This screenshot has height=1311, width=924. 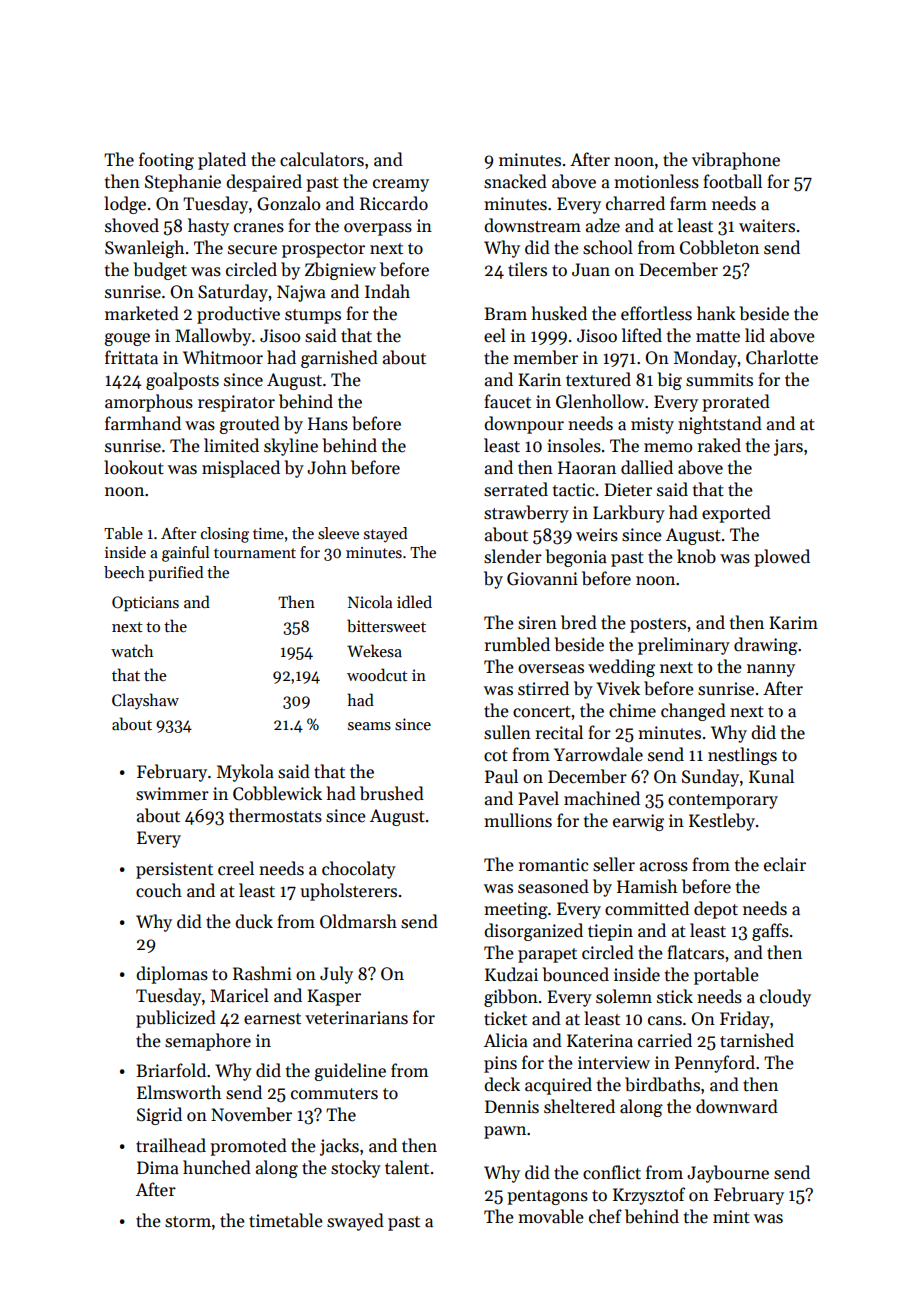 I want to click on Opticians, so click(x=145, y=604).
